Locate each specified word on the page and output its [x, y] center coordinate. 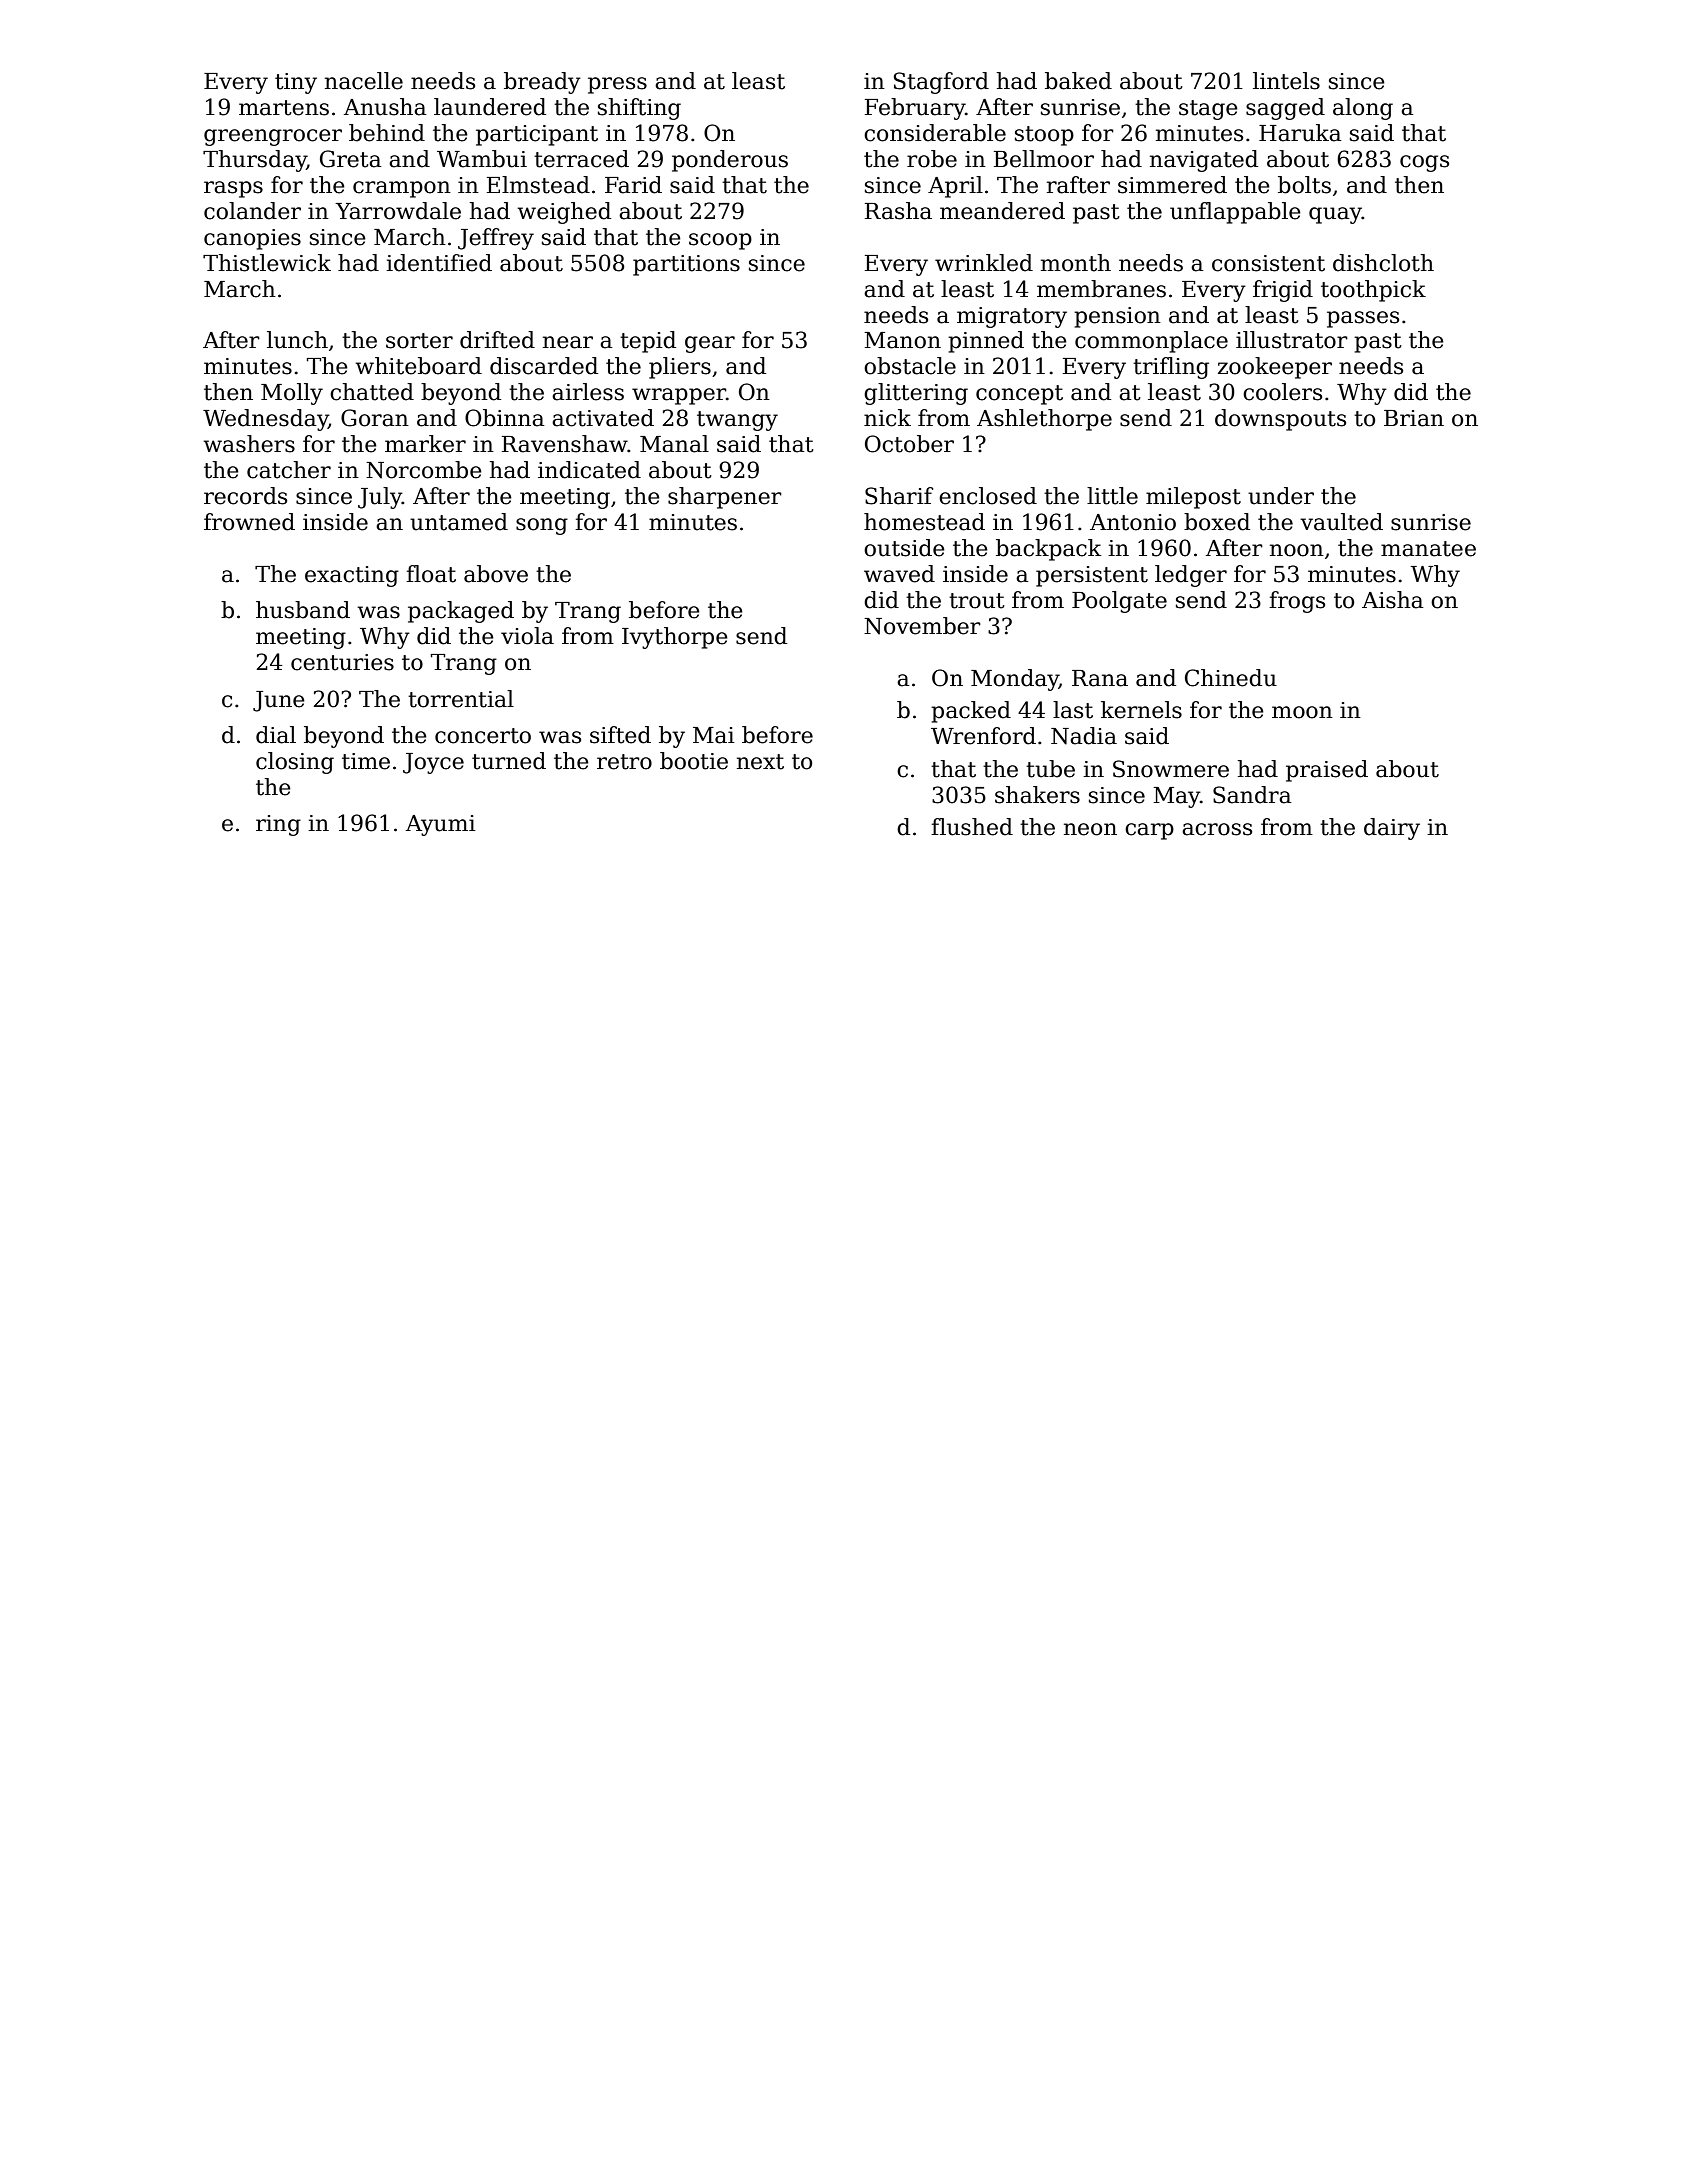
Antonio [1133, 522]
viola [527, 636]
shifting [639, 109]
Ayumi [441, 825]
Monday [1015, 680]
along [1363, 109]
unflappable [1235, 213]
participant [537, 135]
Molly [292, 394]
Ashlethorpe [1044, 420]
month [1076, 263]
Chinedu [1231, 678]
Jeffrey [496, 239]
